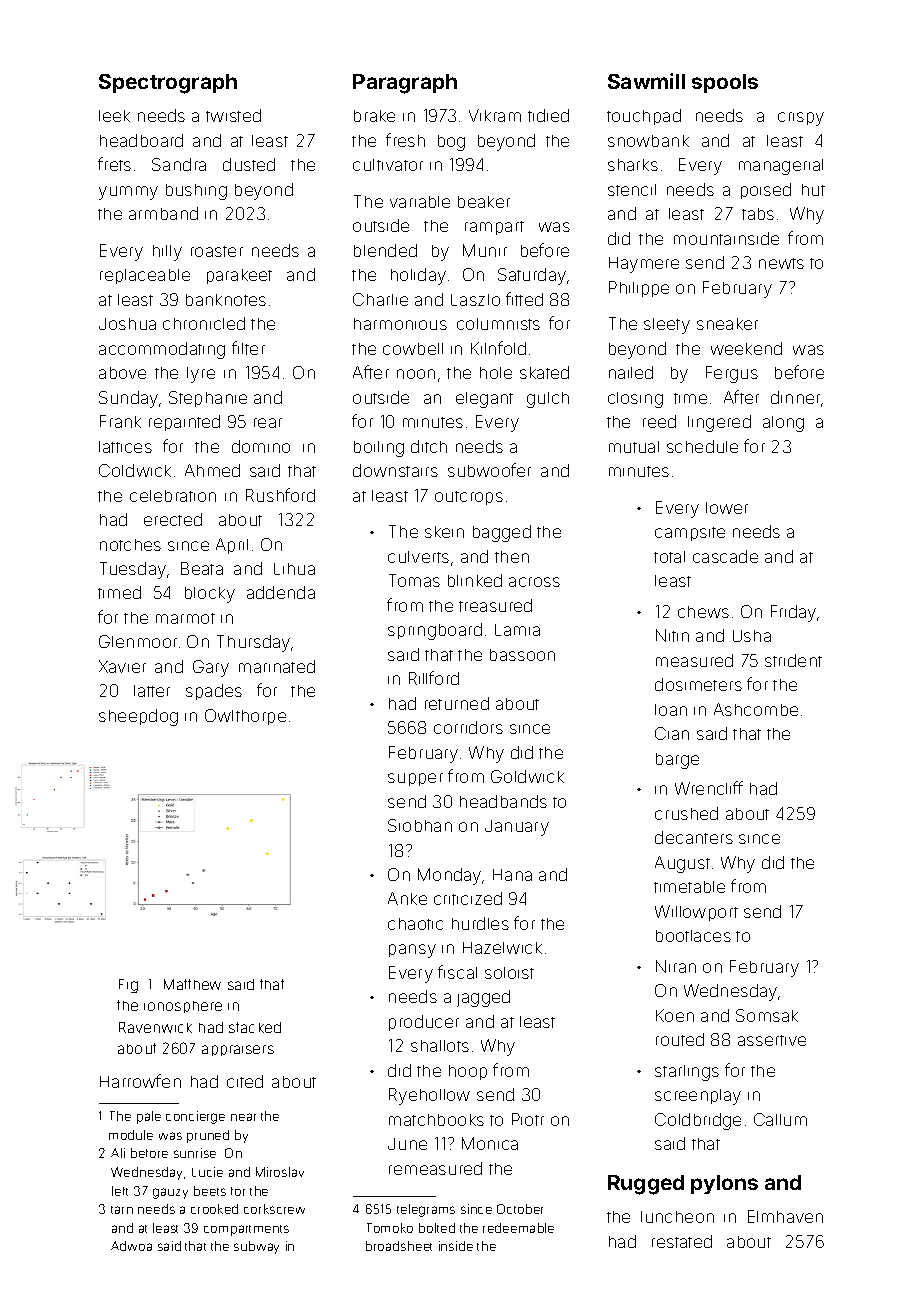 This screenshot has height=1308, width=924. What do you see at coordinates (725, 83) in the screenshot?
I see `spools` at bounding box center [725, 83].
